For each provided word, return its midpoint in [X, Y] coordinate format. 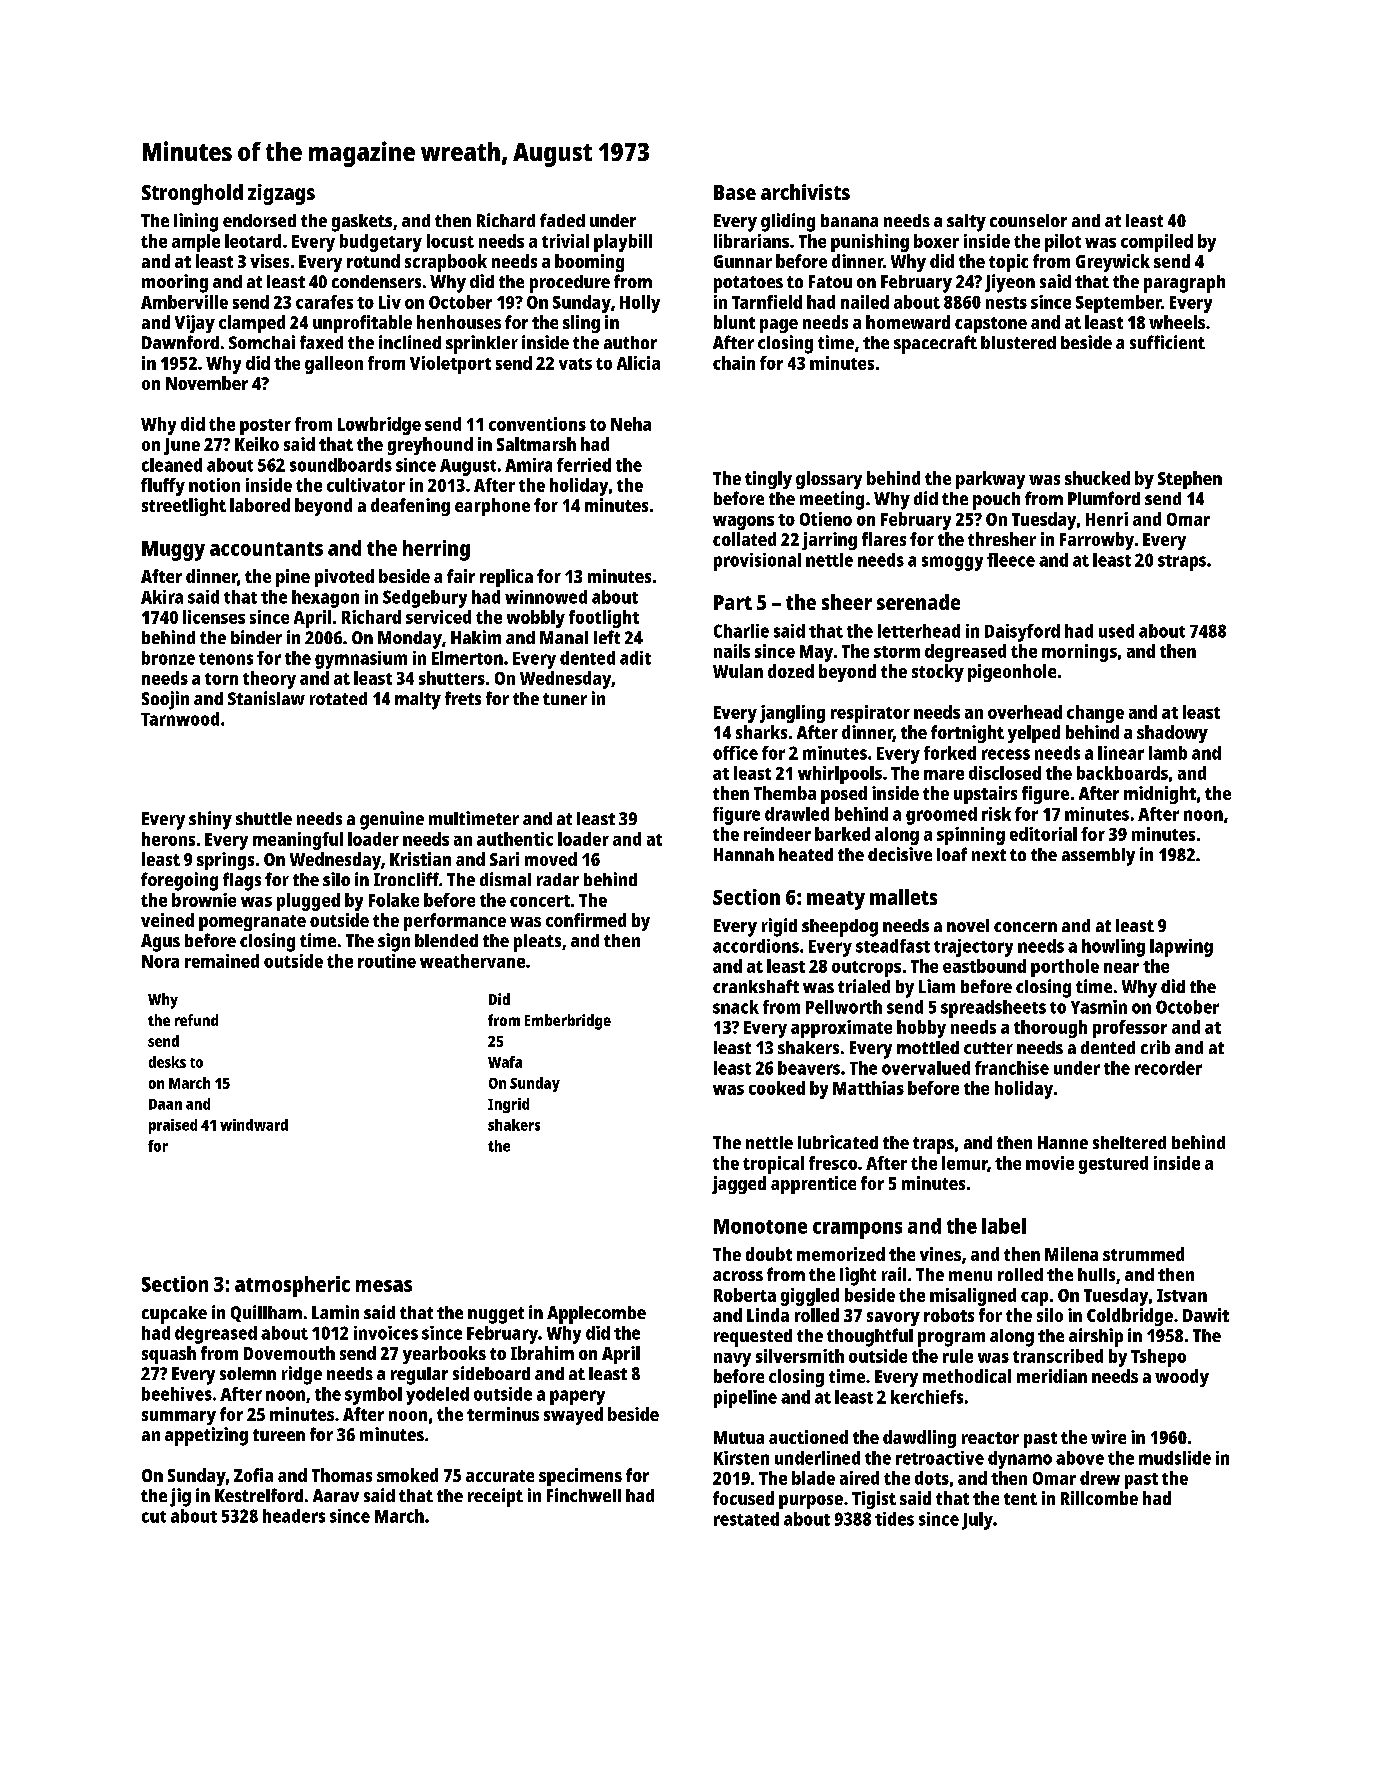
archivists [805, 192]
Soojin [165, 700]
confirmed [586, 920]
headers [294, 1516]
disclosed [1005, 773]
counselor [1028, 220]
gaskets [362, 223]
